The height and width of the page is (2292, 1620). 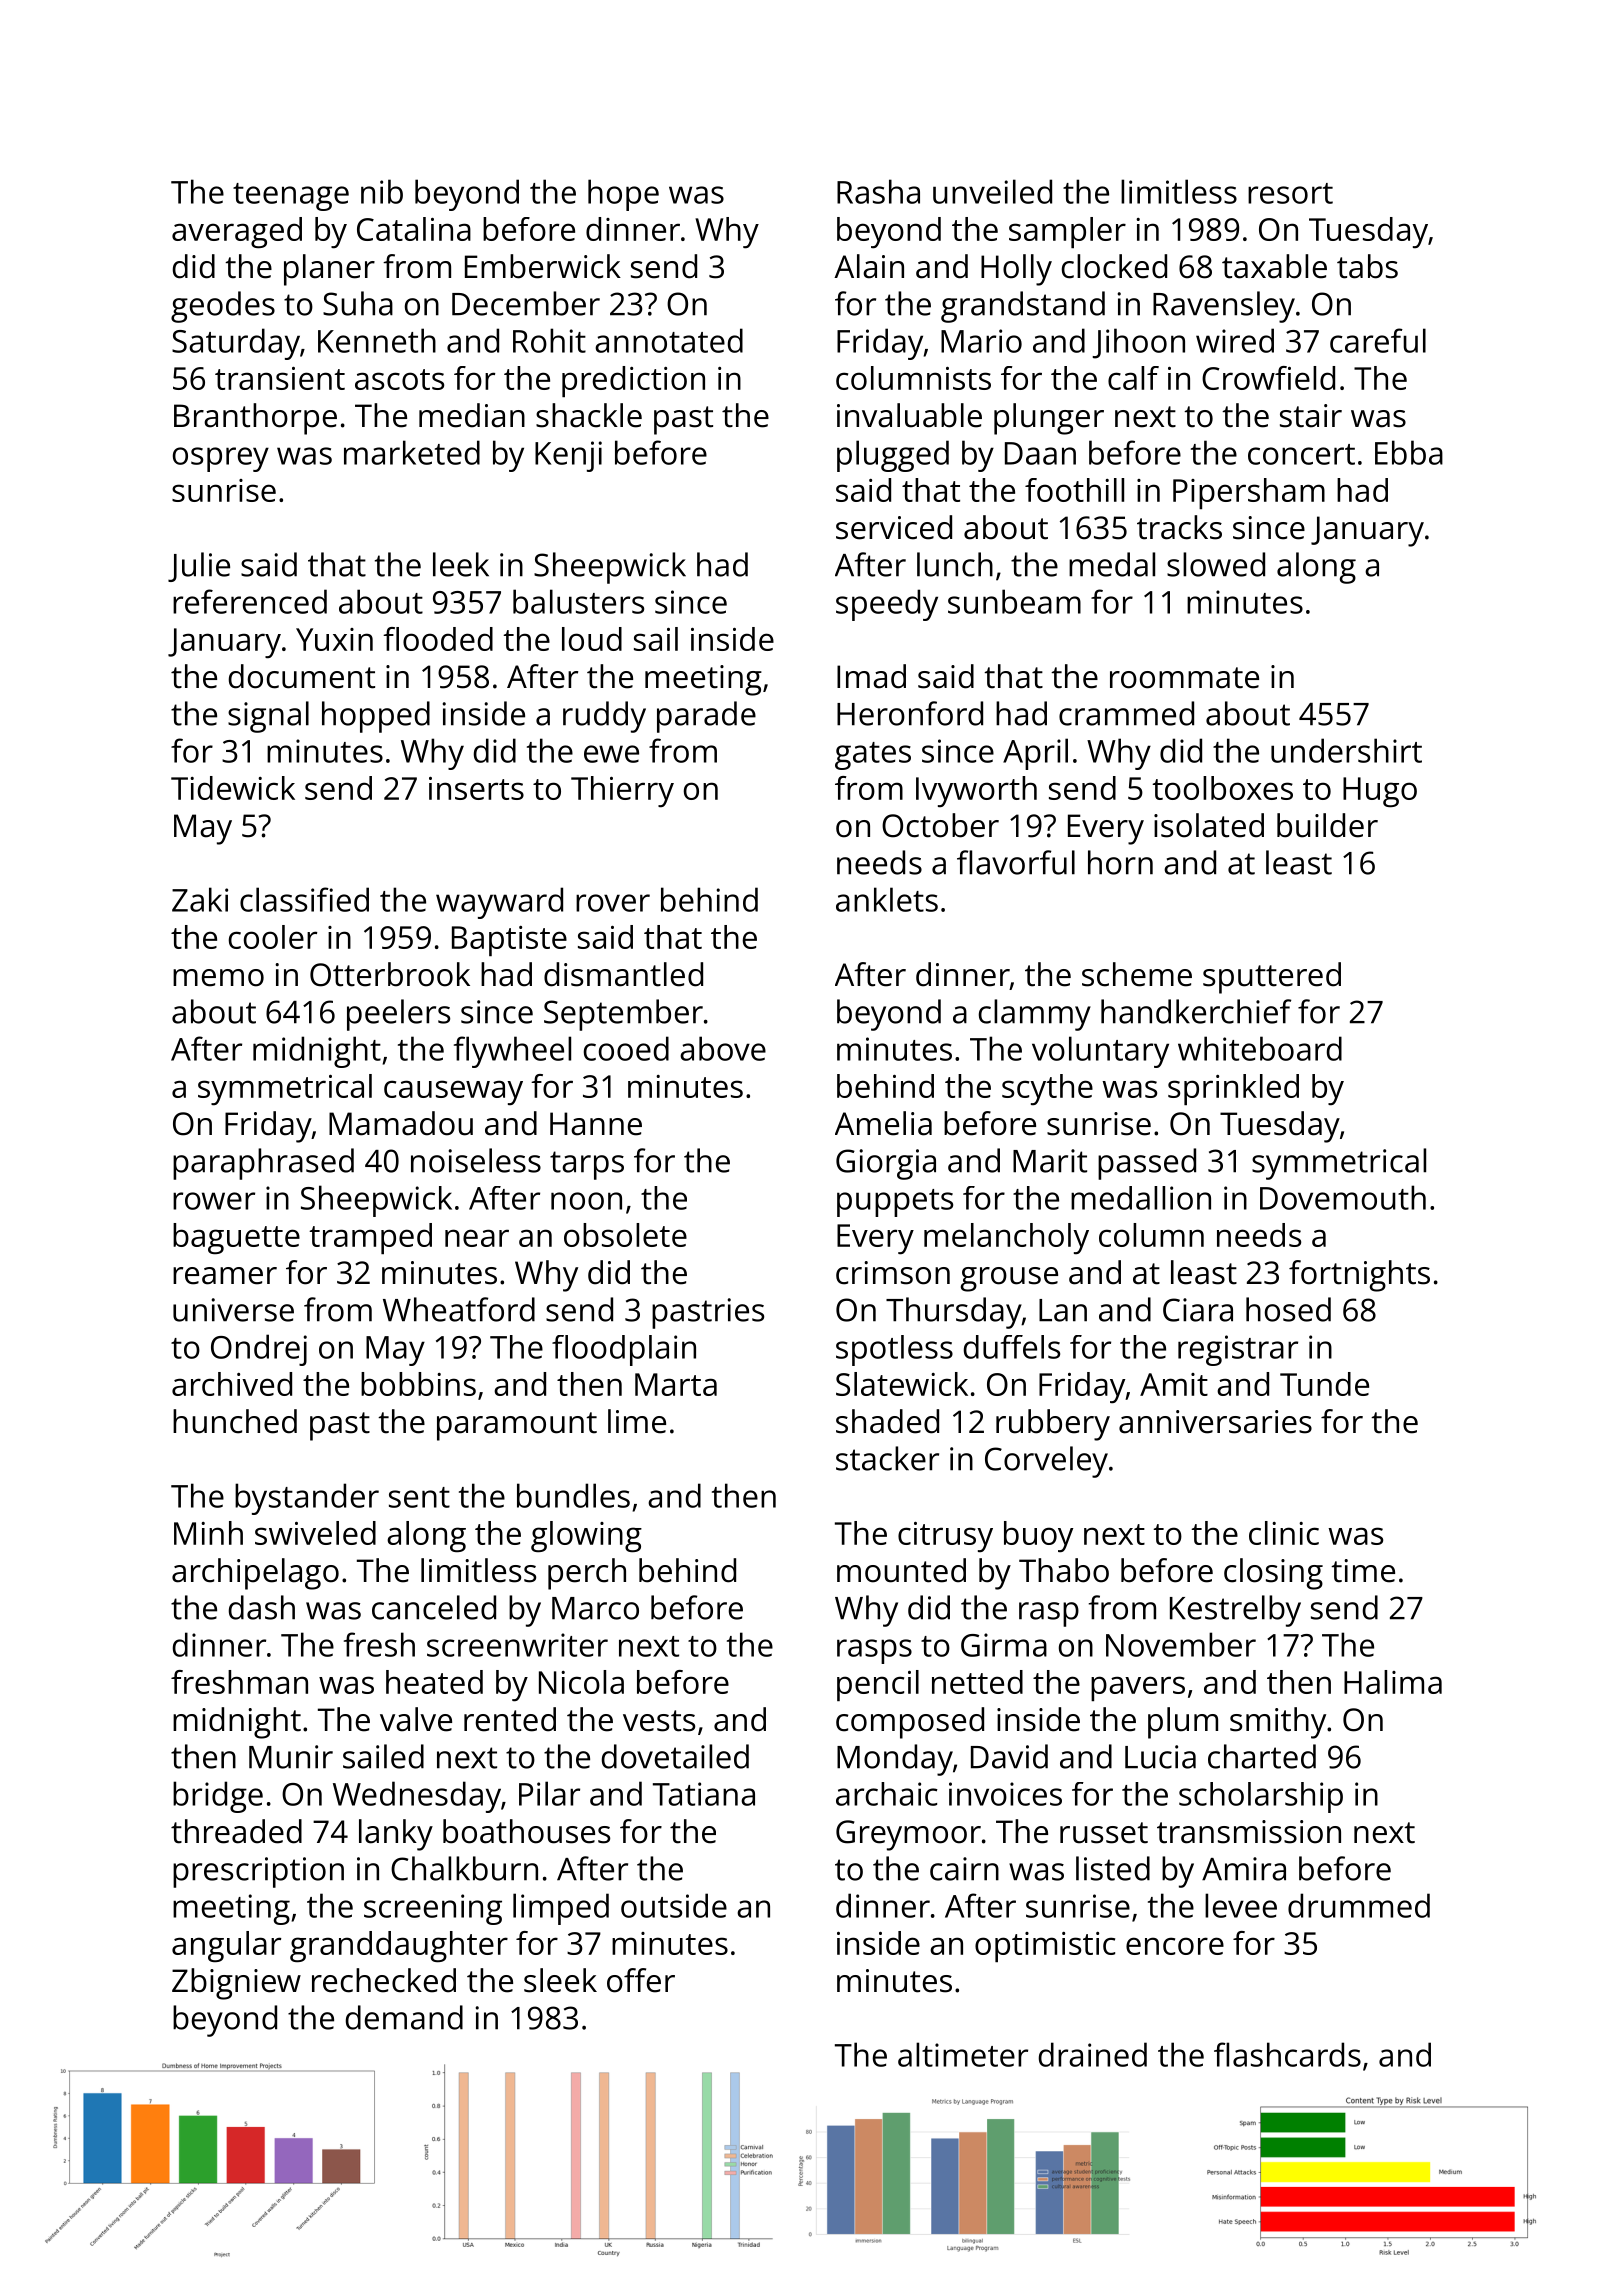 I want to click on puppets, so click(x=895, y=1203).
